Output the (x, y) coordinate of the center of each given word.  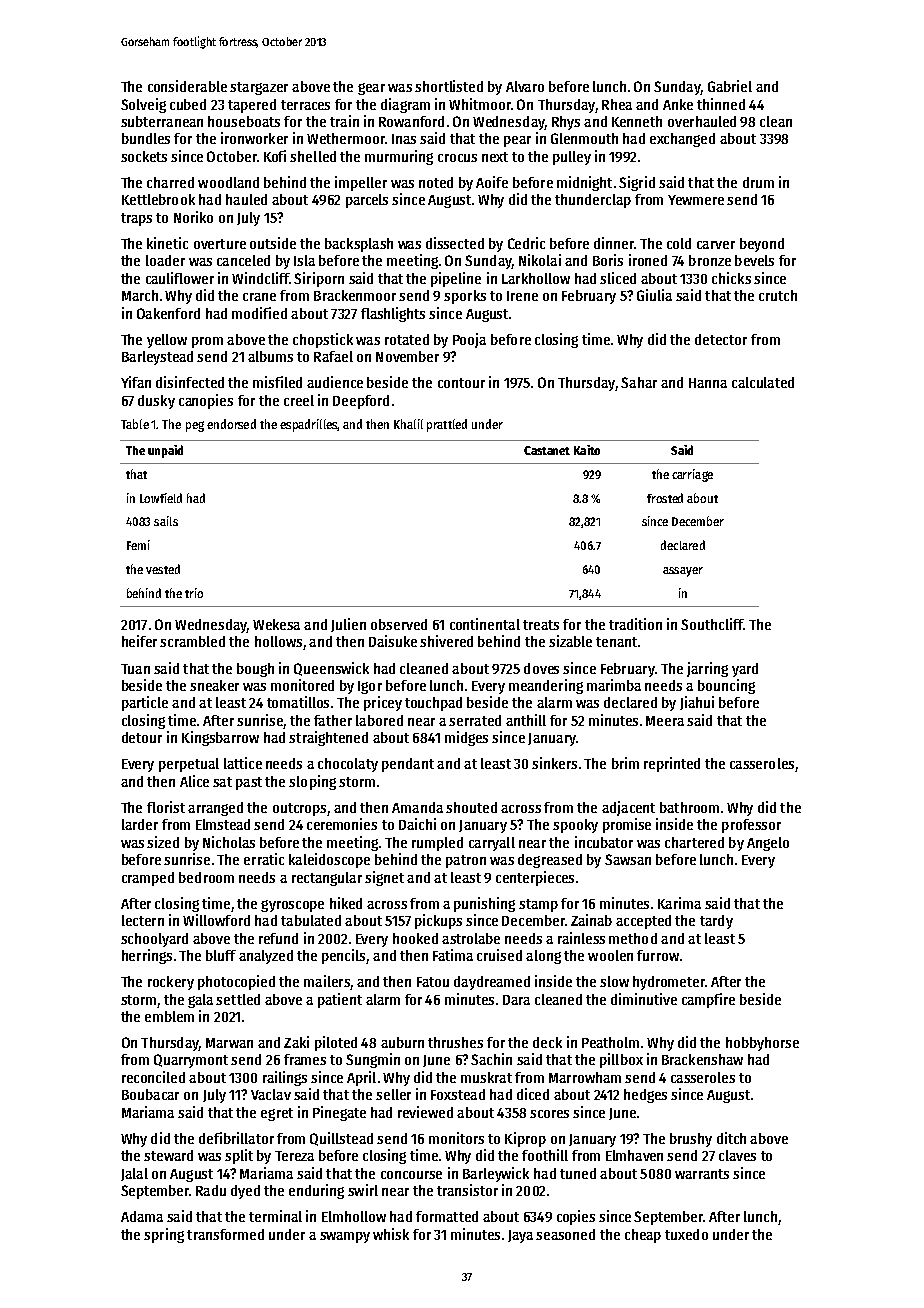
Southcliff (712, 624)
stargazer (259, 88)
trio (194, 593)
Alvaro (525, 86)
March (140, 295)
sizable (570, 641)
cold (679, 243)
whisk (391, 1234)
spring (164, 1235)
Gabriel (730, 86)
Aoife (492, 182)
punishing (484, 904)
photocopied (236, 982)
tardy (716, 922)
